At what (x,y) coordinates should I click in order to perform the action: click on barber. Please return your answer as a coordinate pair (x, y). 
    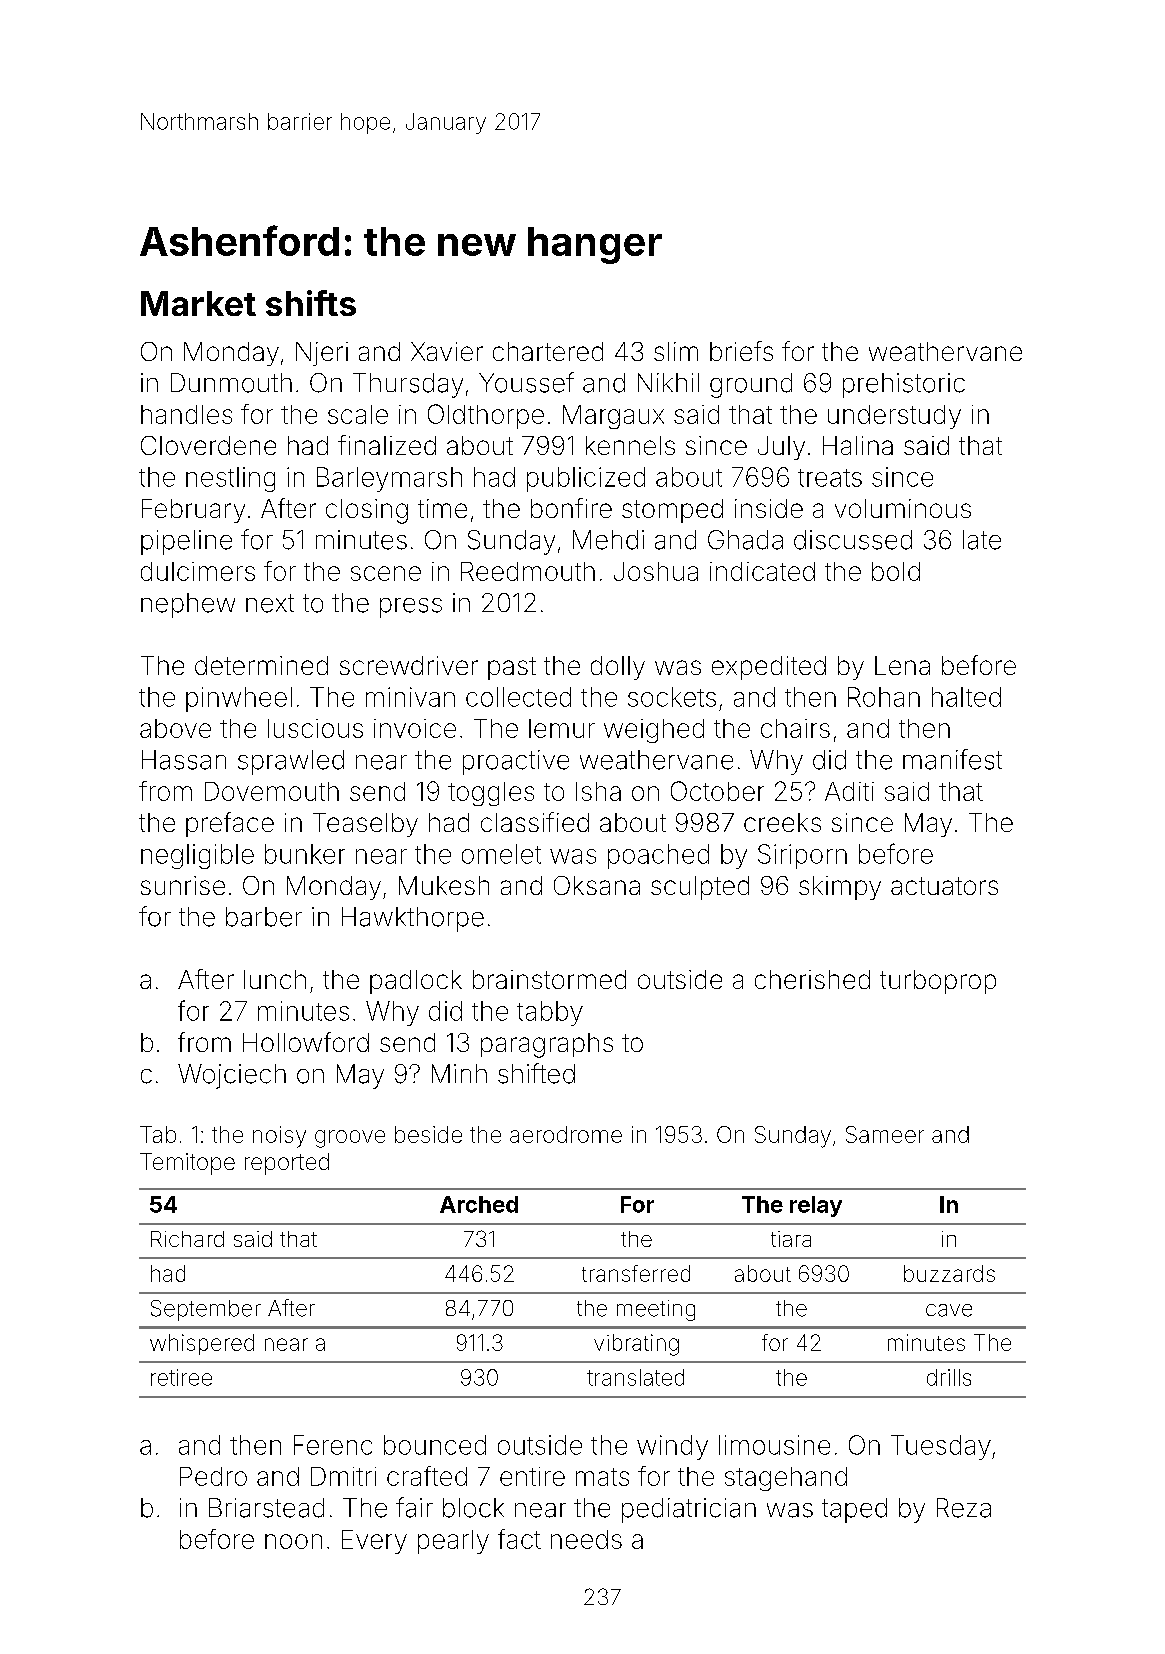
    Looking at the image, I should click on (264, 917).
